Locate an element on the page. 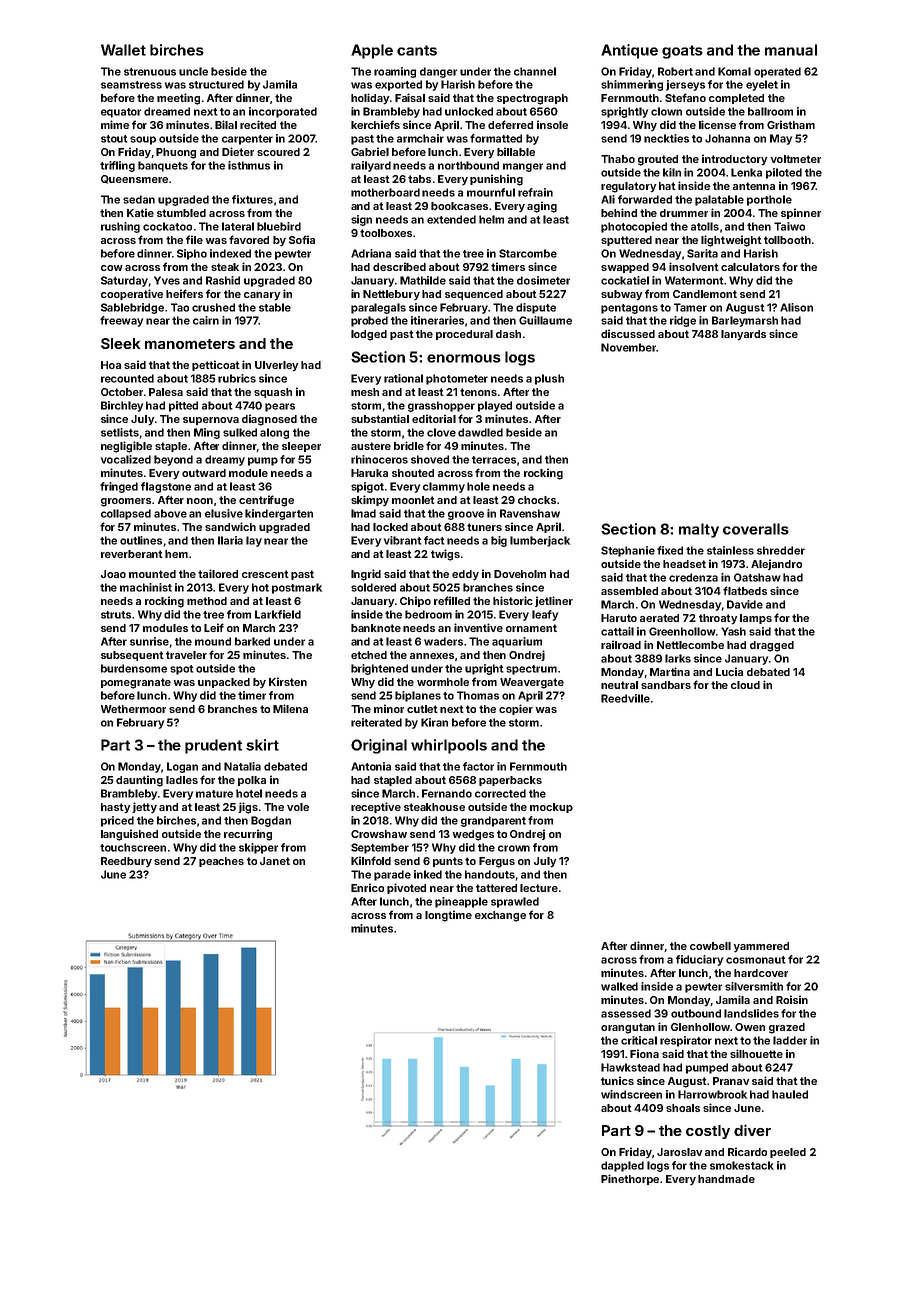 The height and width of the page is (1308, 924). crescent is located at coordinates (265, 574).
